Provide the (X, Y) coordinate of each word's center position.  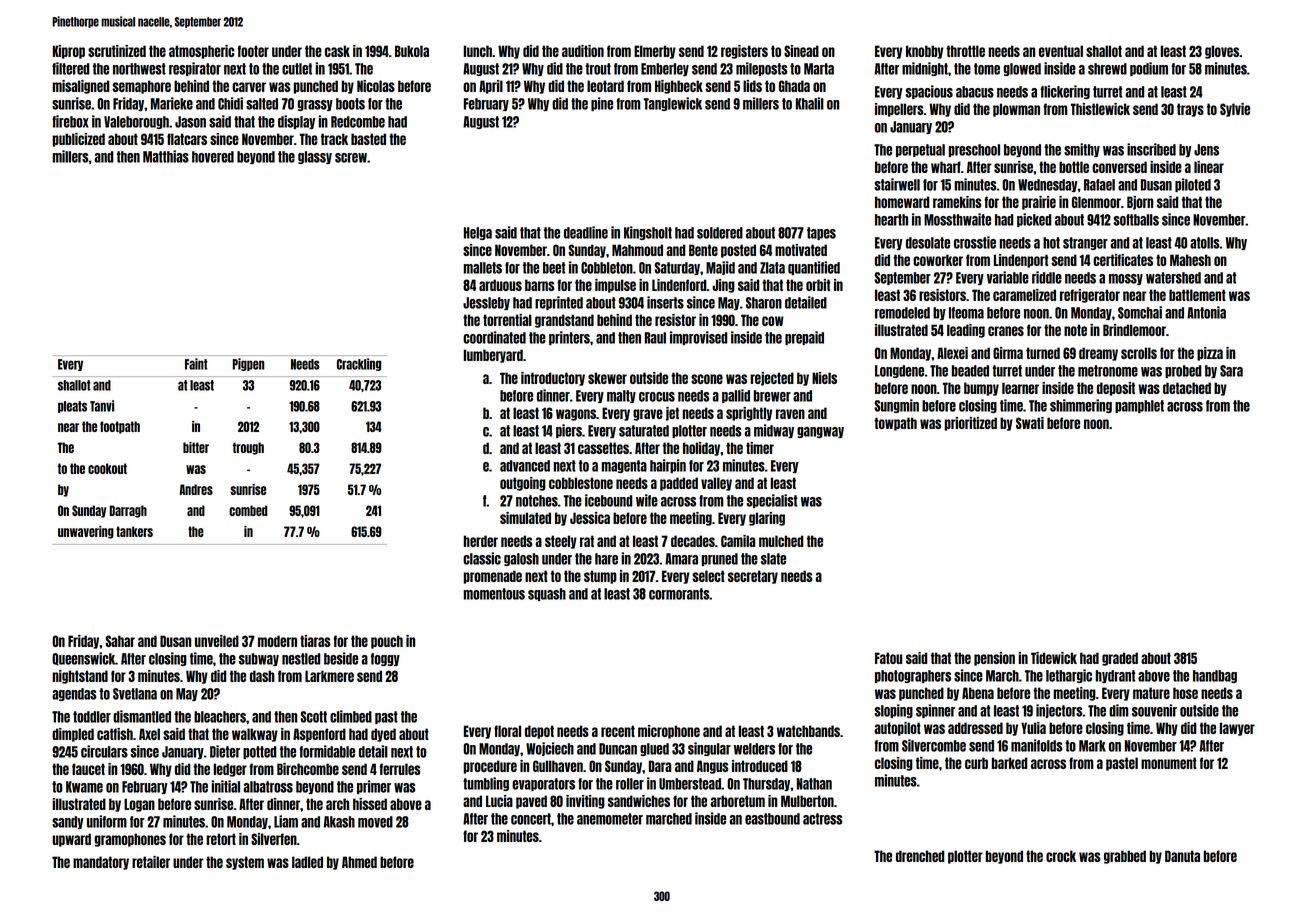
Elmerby (655, 52)
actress (822, 819)
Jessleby (486, 303)
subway (259, 659)
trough (248, 448)
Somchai (1140, 312)
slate (773, 559)
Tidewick (1054, 658)
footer (253, 51)
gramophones (130, 840)
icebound (608, 500)
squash (547, 594)
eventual (1061, 51)
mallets (482, 268)
